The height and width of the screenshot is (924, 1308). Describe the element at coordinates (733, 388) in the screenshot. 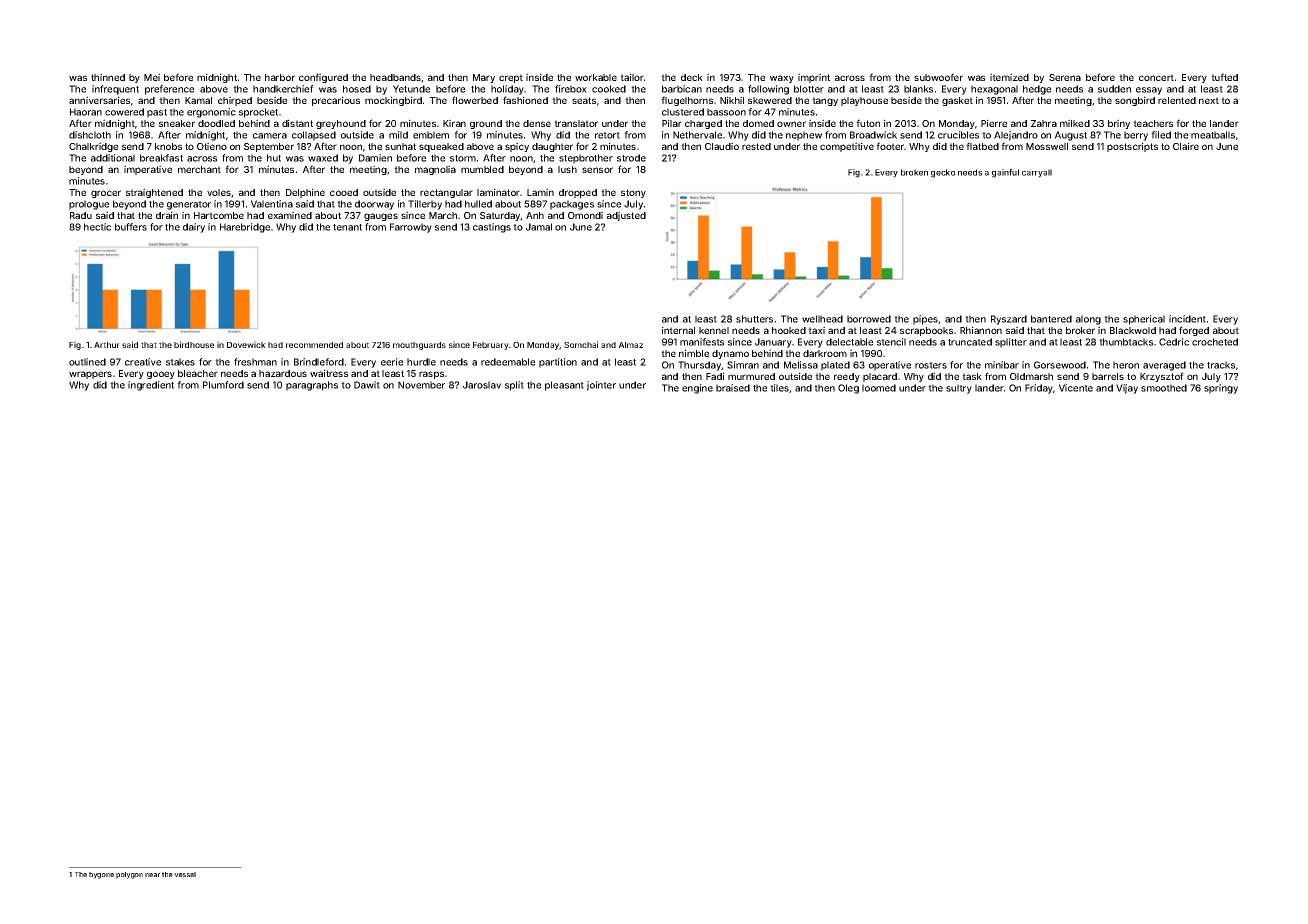

I see `braised` at that location.
